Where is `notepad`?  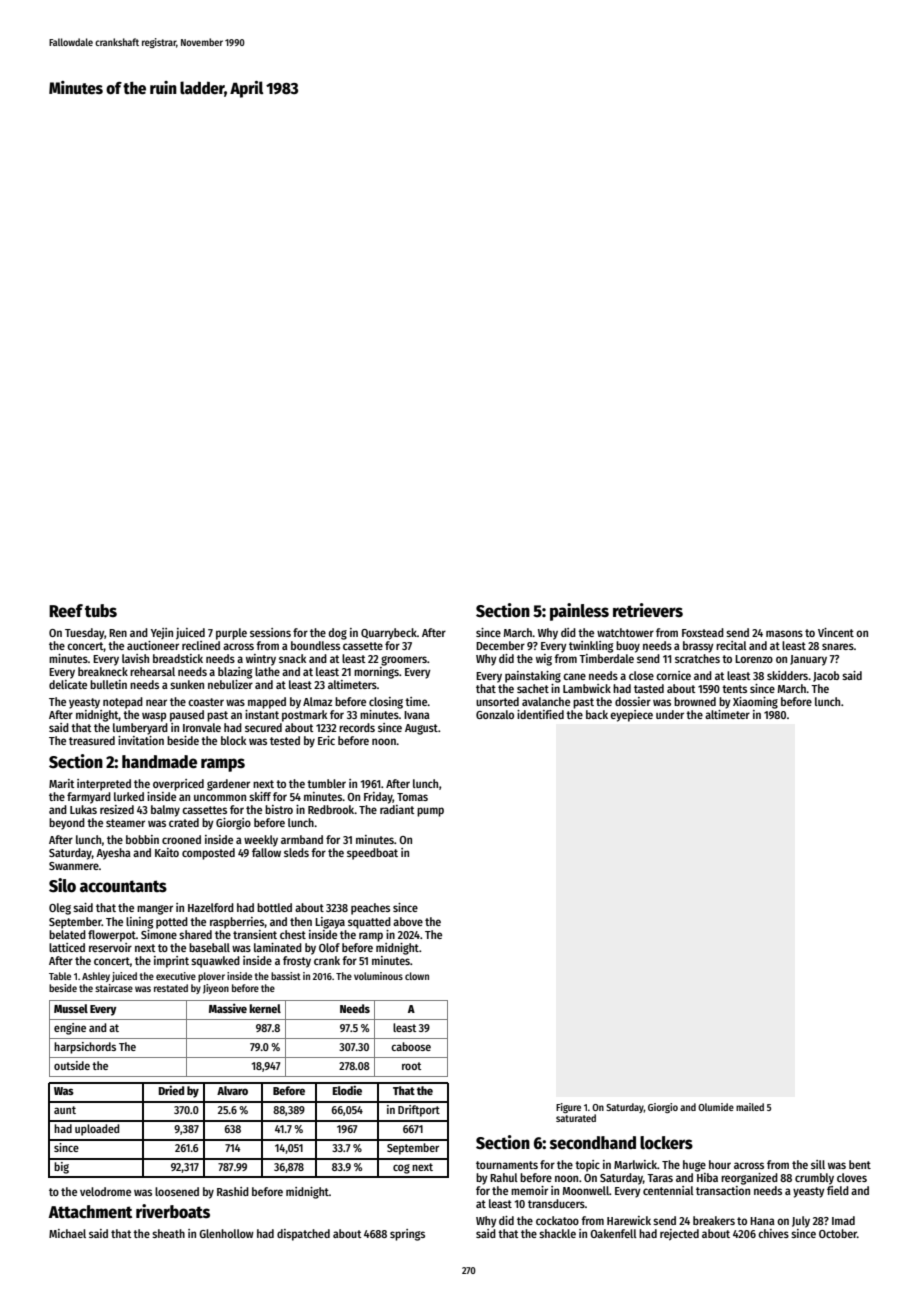
notepad is located at coordinates (123, 703).
